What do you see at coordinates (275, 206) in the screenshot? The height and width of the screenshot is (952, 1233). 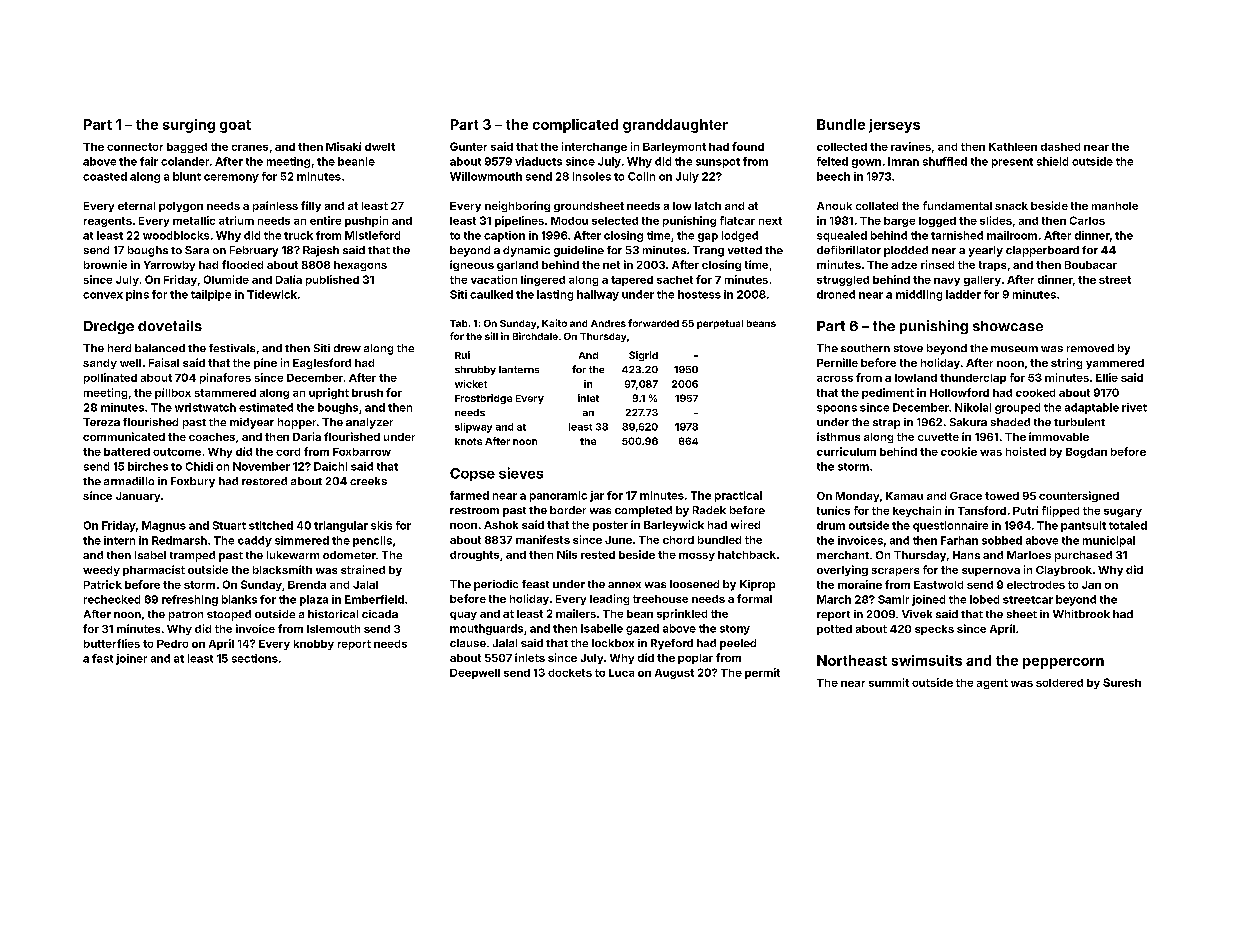 I see `painless` at bounding box center [275, 206].
